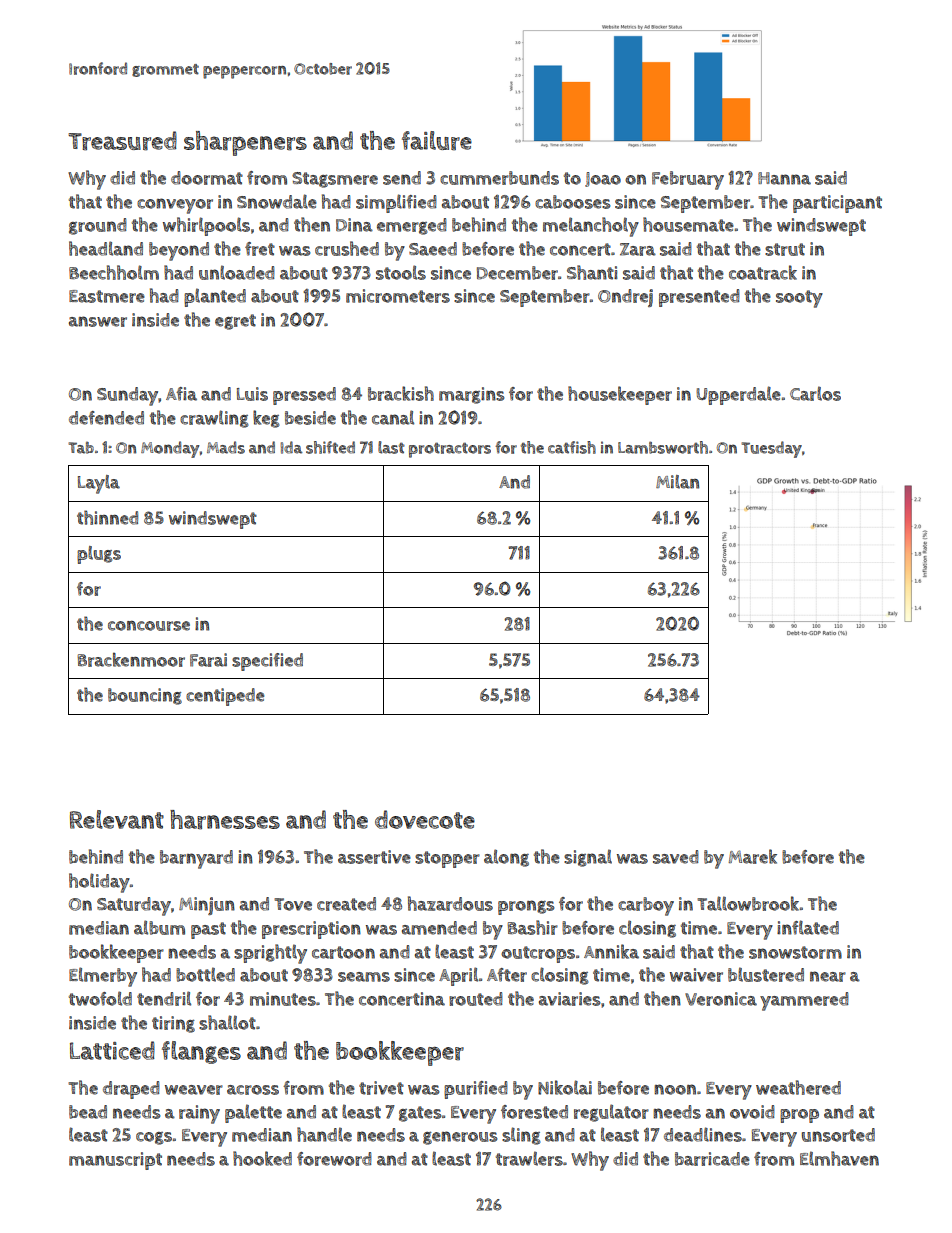 Image resolution: width=952 pixels, height=1233 pixels. I want to click on routed, so click(476, 999).
